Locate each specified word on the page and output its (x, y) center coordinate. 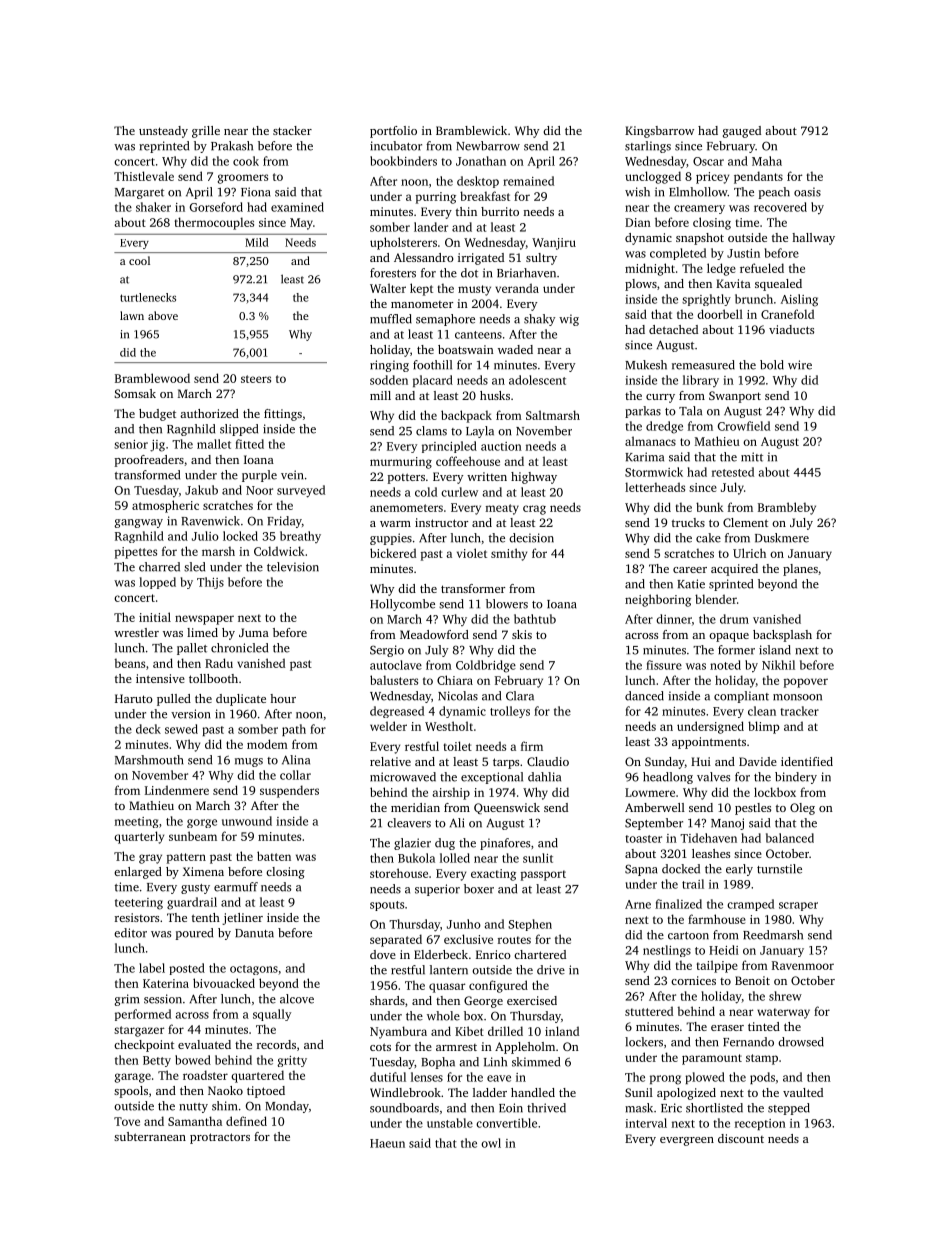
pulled (174, 700)
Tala (690, 411)
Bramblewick (471, 130)
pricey (712, 178)
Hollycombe (402, 605)
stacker (292, 130)
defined (246, 1121)
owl (491, 1143)
